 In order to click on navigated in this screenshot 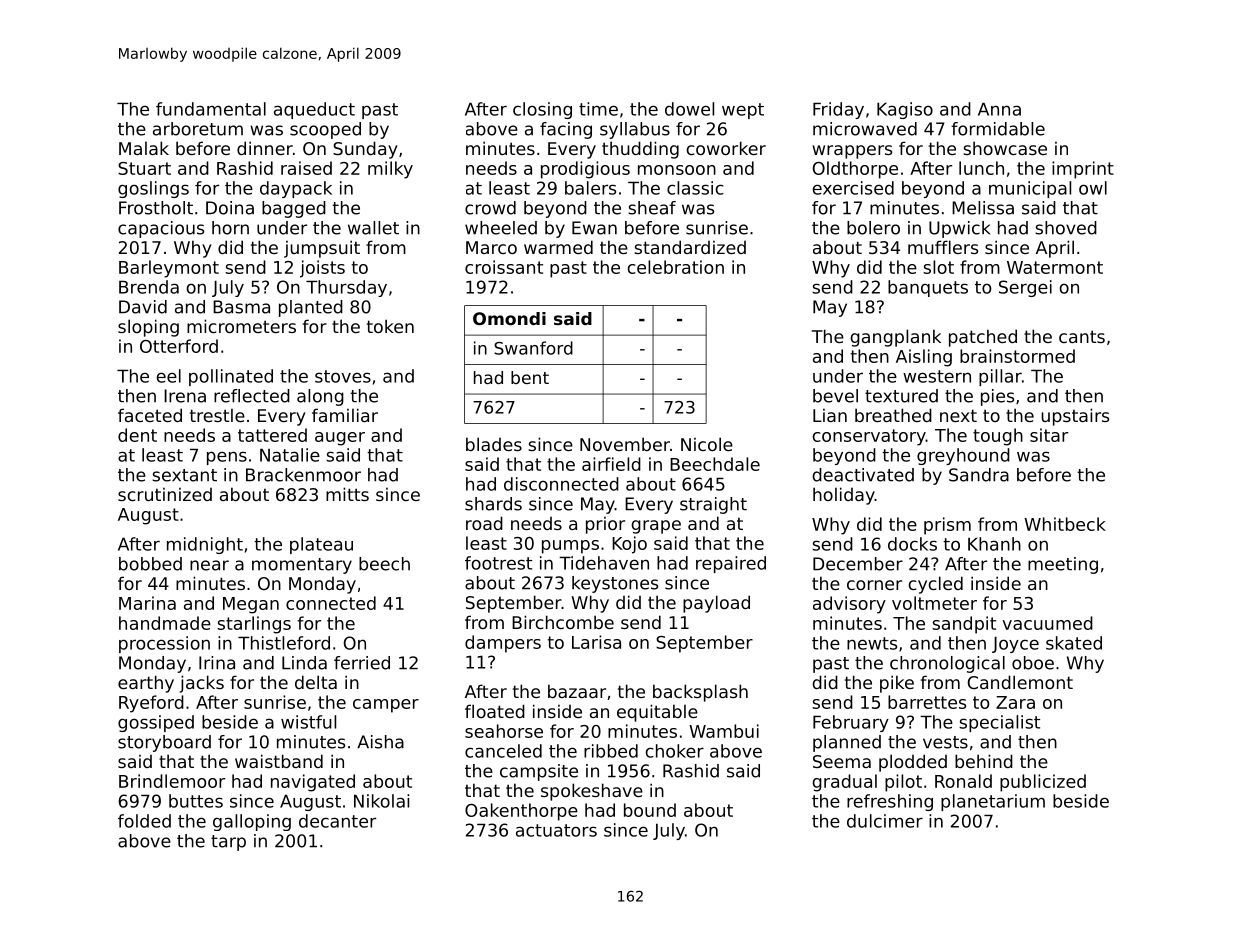, I will do `click(313, 783)`.
